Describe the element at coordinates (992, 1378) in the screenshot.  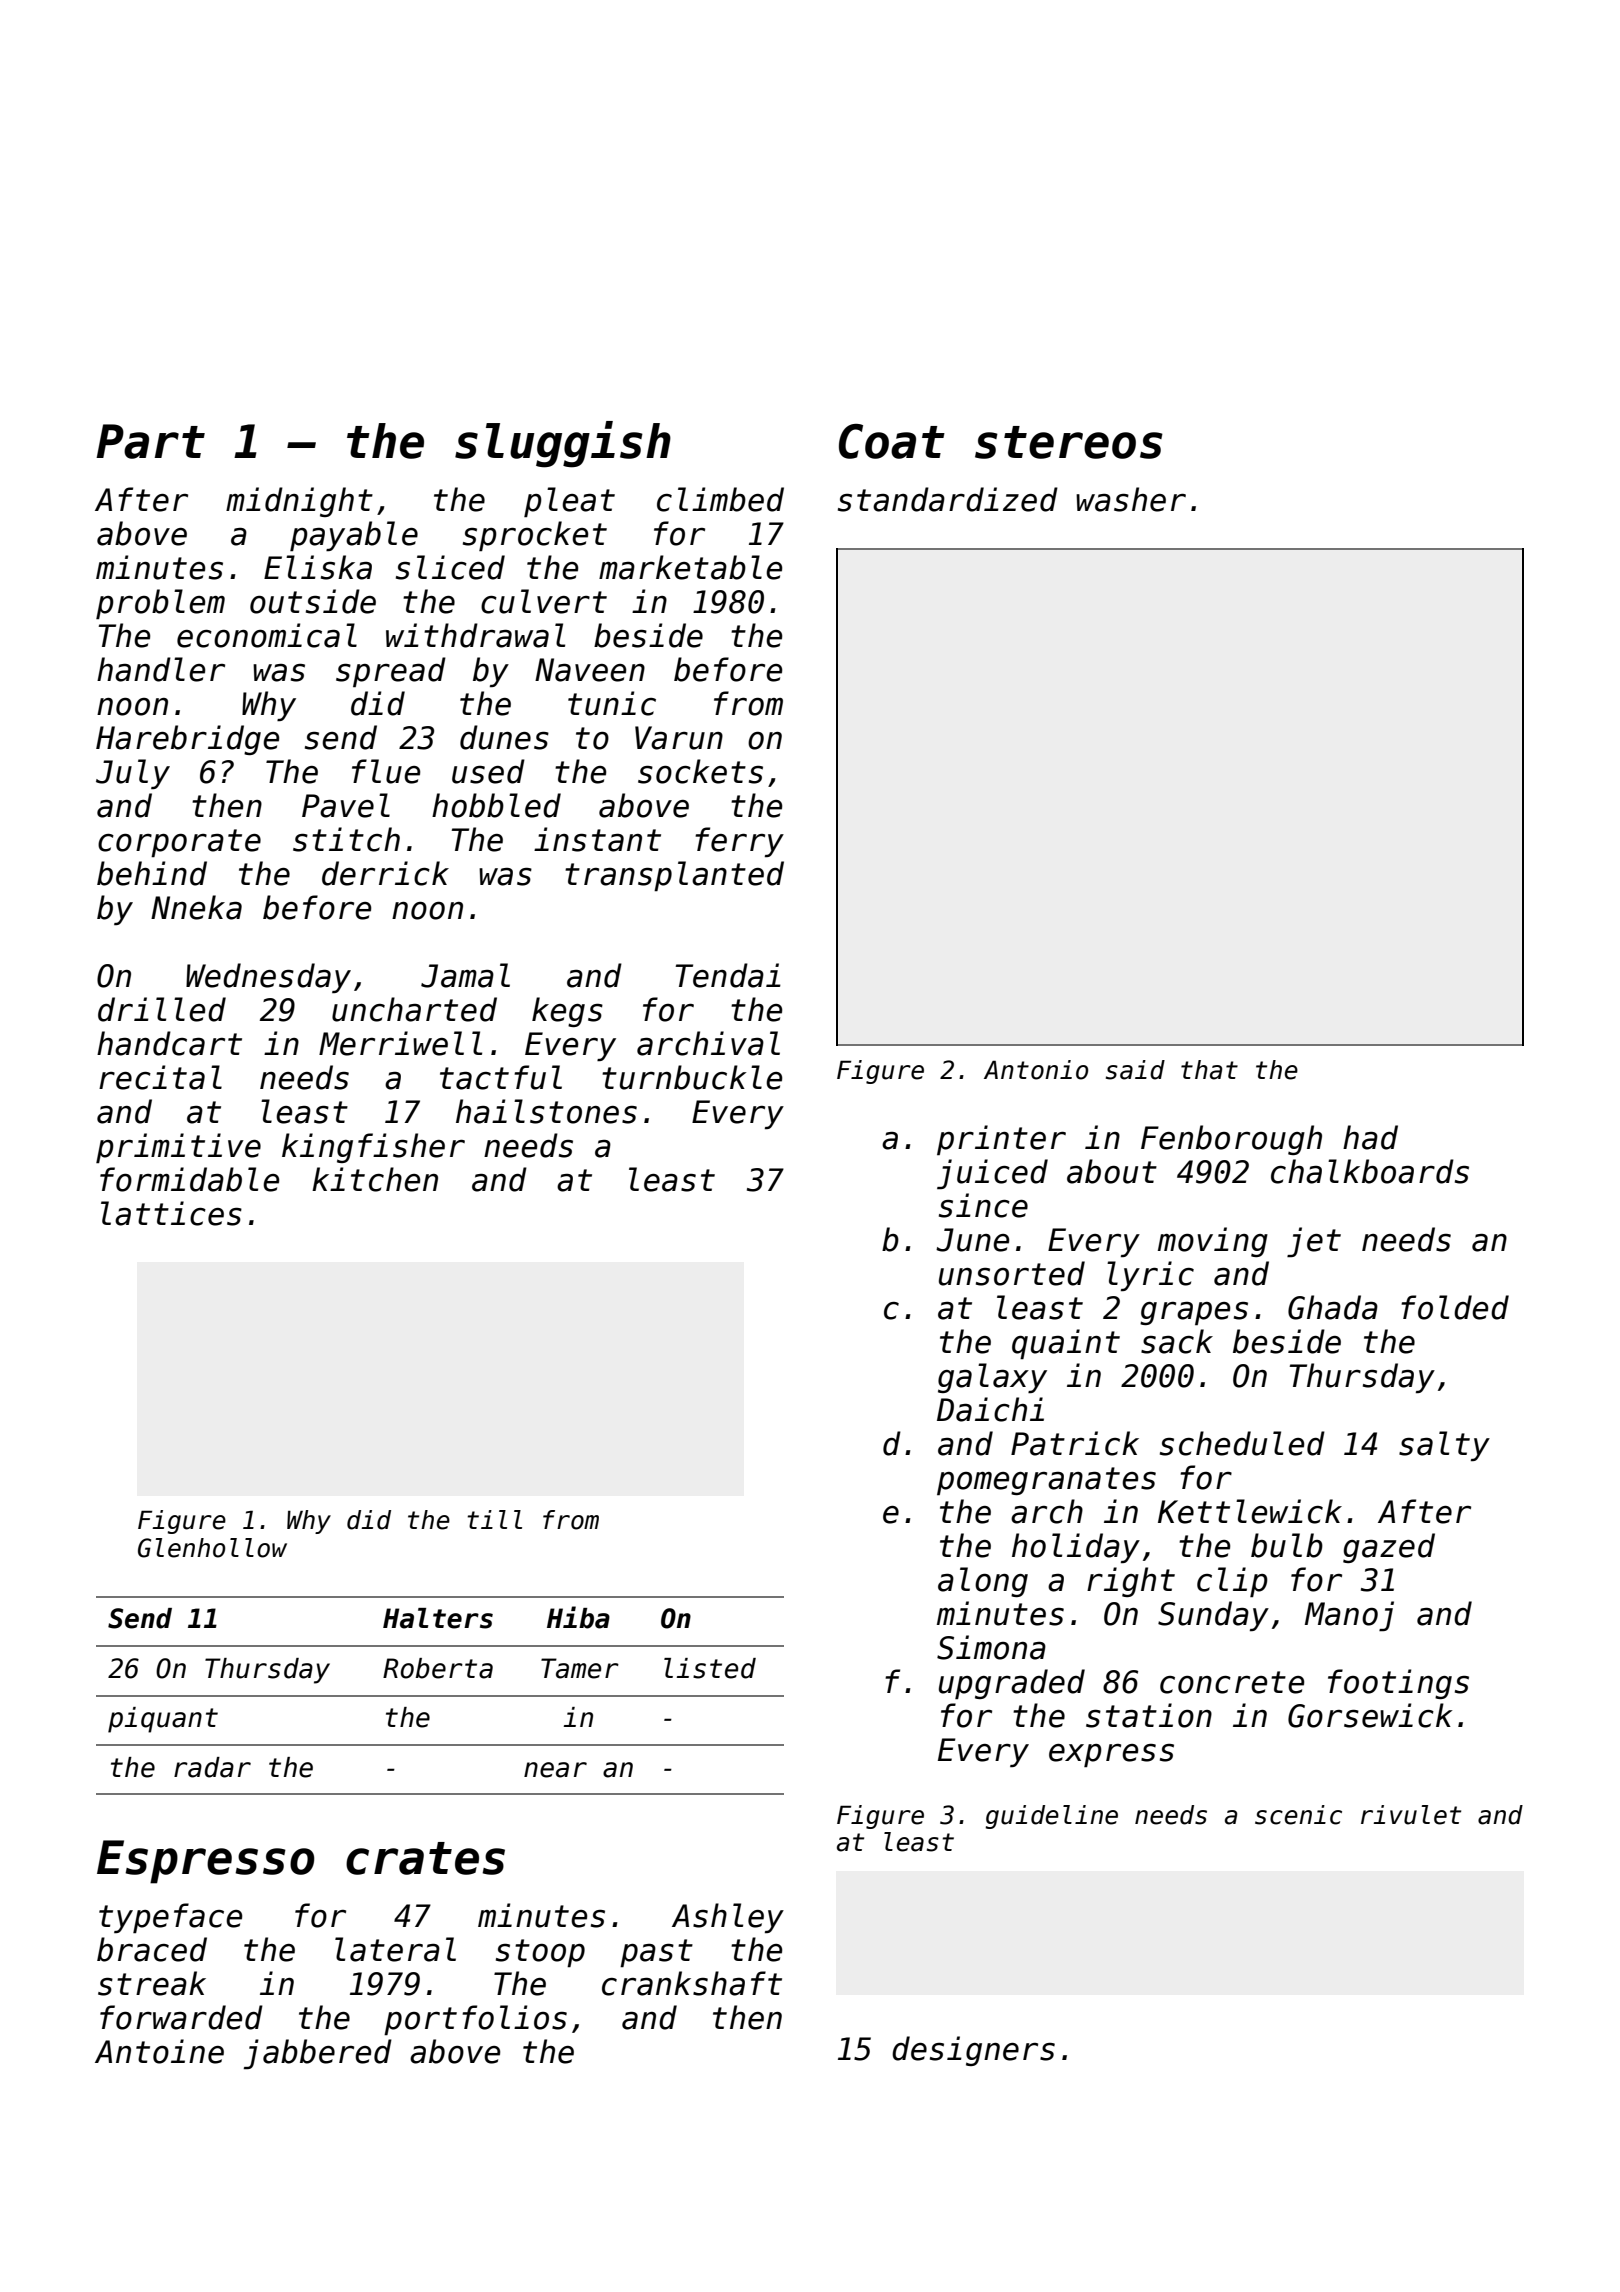
I see `galaxy` at that location.
